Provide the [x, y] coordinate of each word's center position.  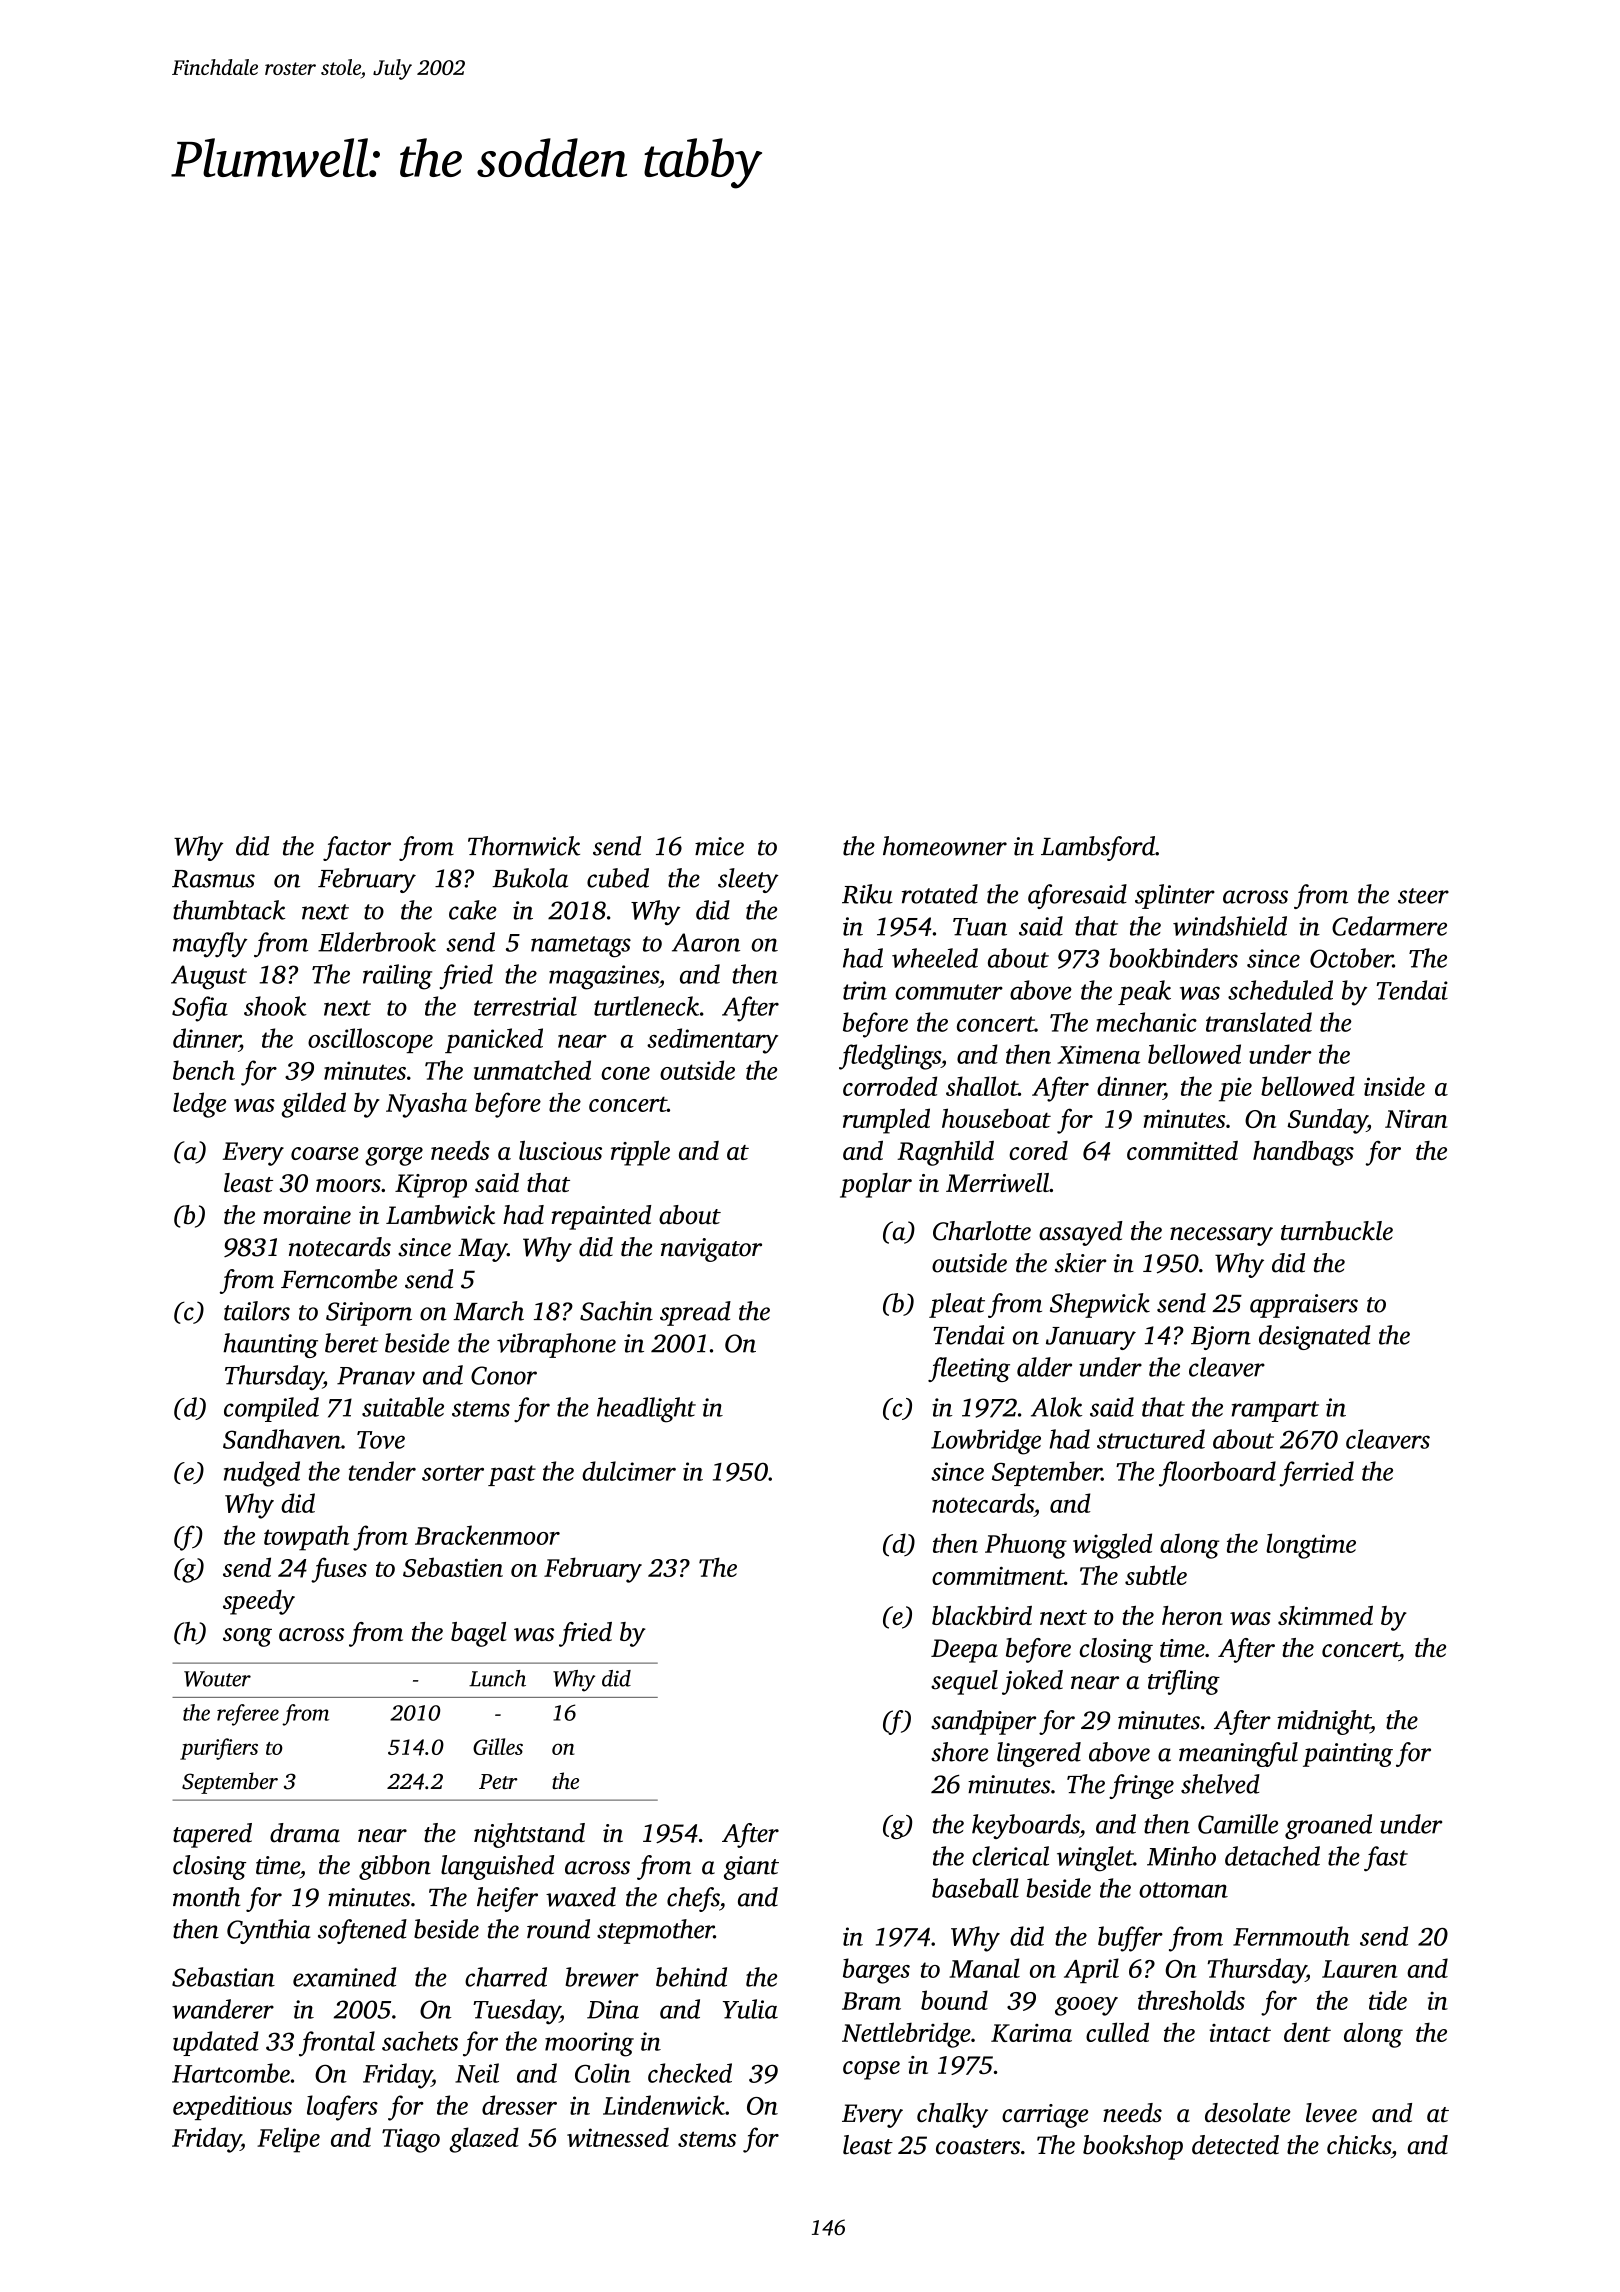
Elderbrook [377, 942]
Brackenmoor [487, 1535]
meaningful [1238, 1754]
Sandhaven [282, 1439]
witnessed [618, 2137]
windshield [1230, 926]
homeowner [945, 846]
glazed [484, 2140]
